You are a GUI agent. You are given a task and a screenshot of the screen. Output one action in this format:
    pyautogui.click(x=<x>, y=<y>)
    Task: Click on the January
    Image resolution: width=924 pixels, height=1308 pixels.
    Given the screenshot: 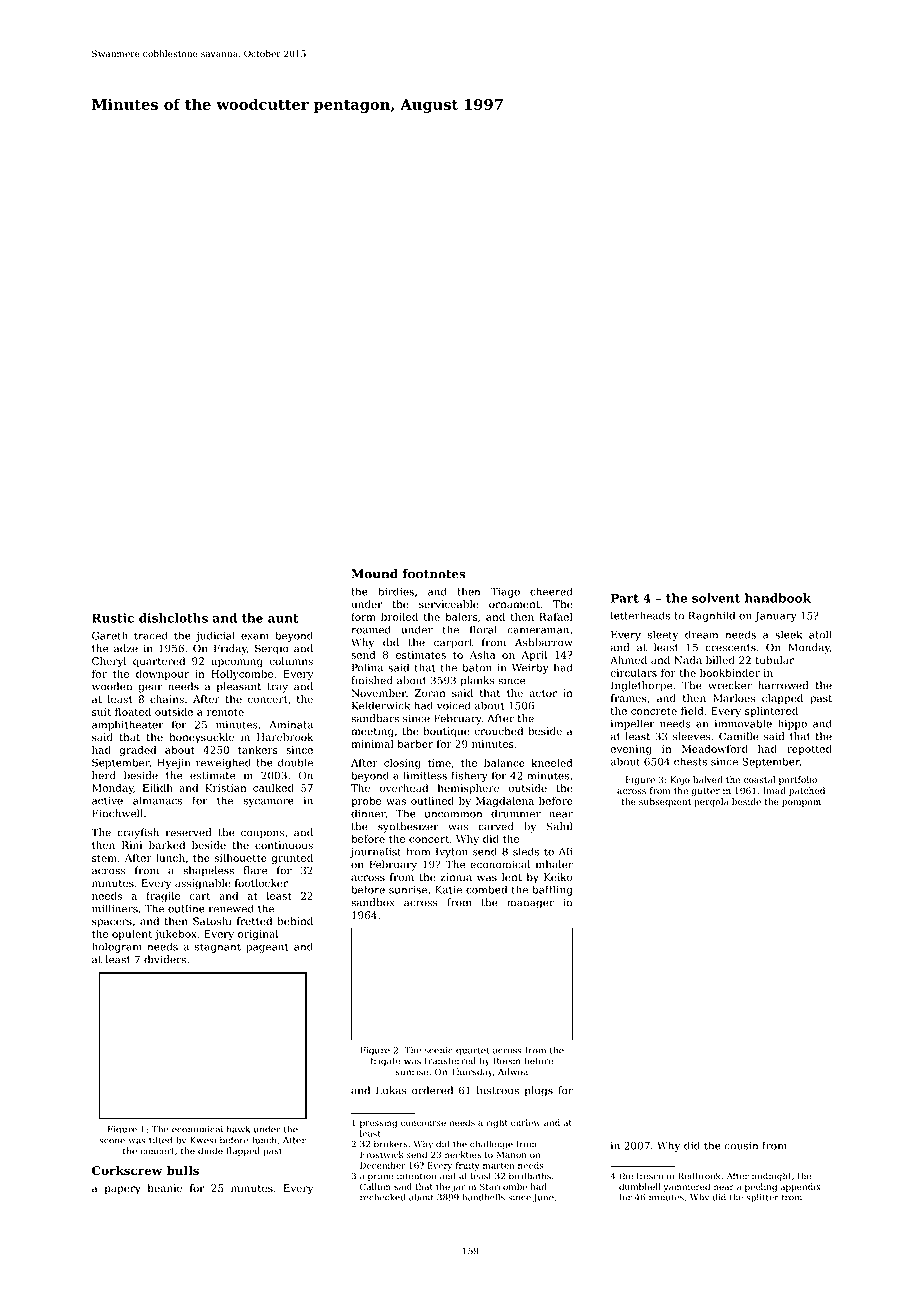 What is the action you would take?
    pyautogui.click(x=775, y=617)
